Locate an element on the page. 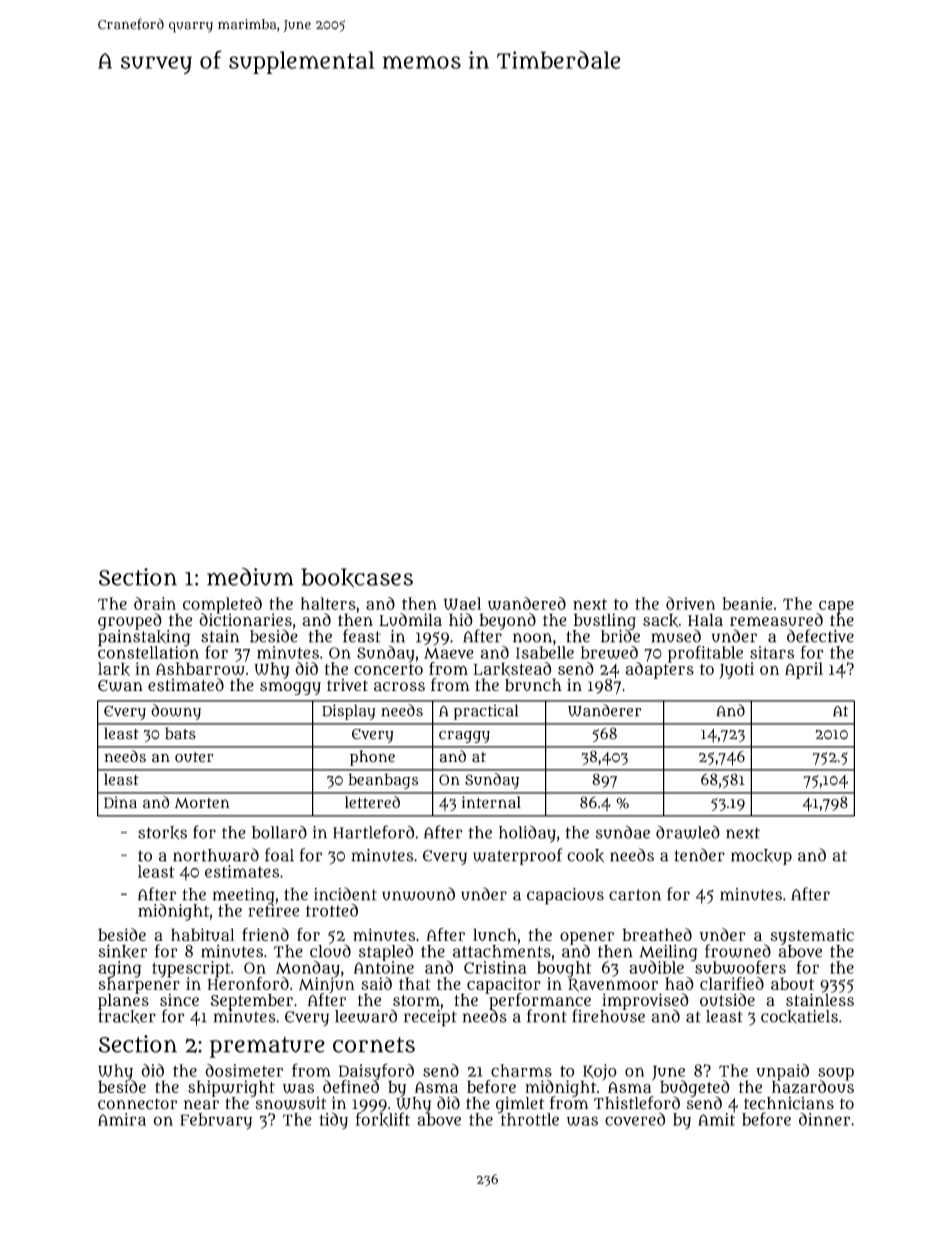 This document has width=952, height=1233. estimated is located at coordinates (186, 685).
